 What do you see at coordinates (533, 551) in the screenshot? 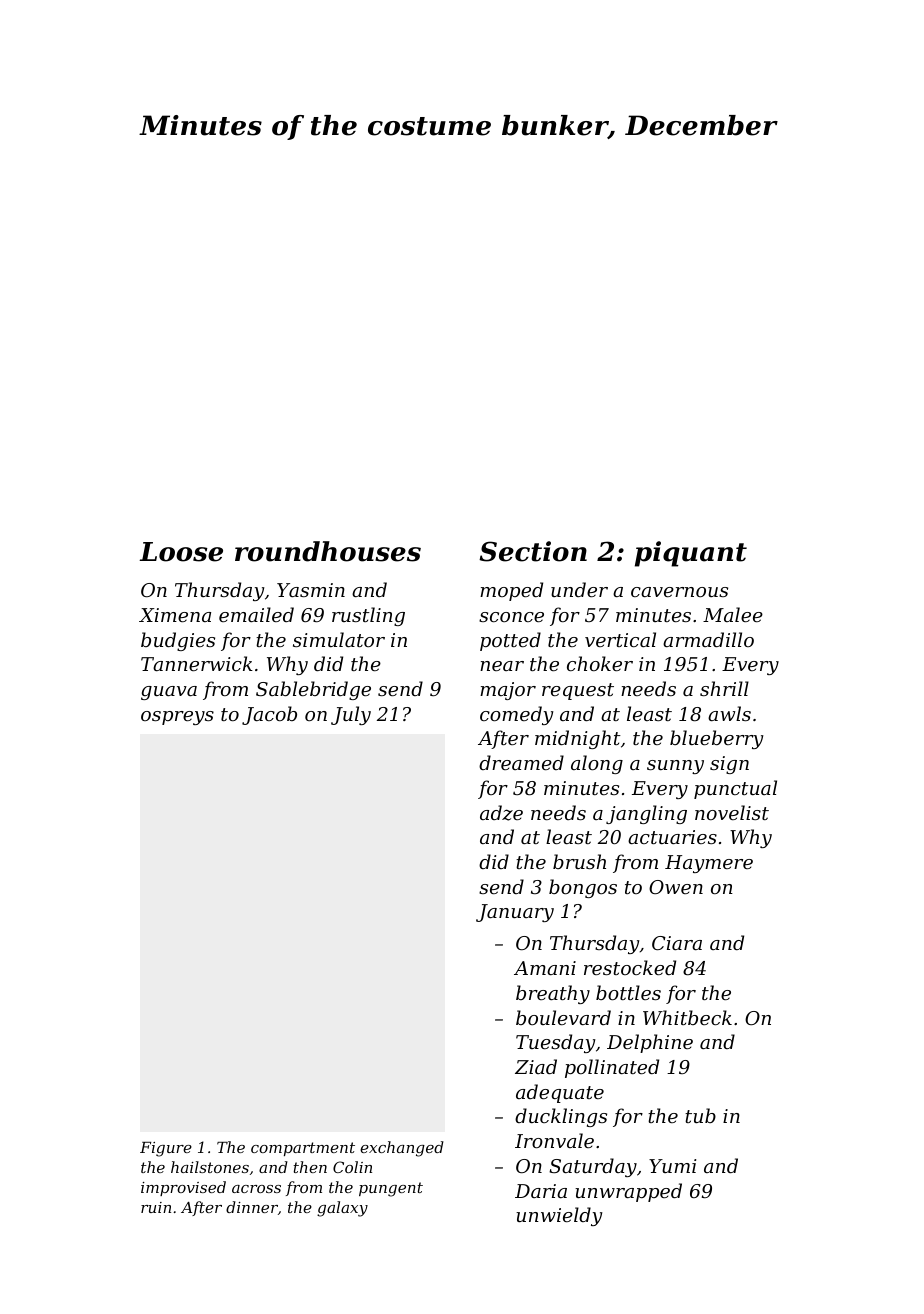
I see `Section` at bounding box center [533, 551].
